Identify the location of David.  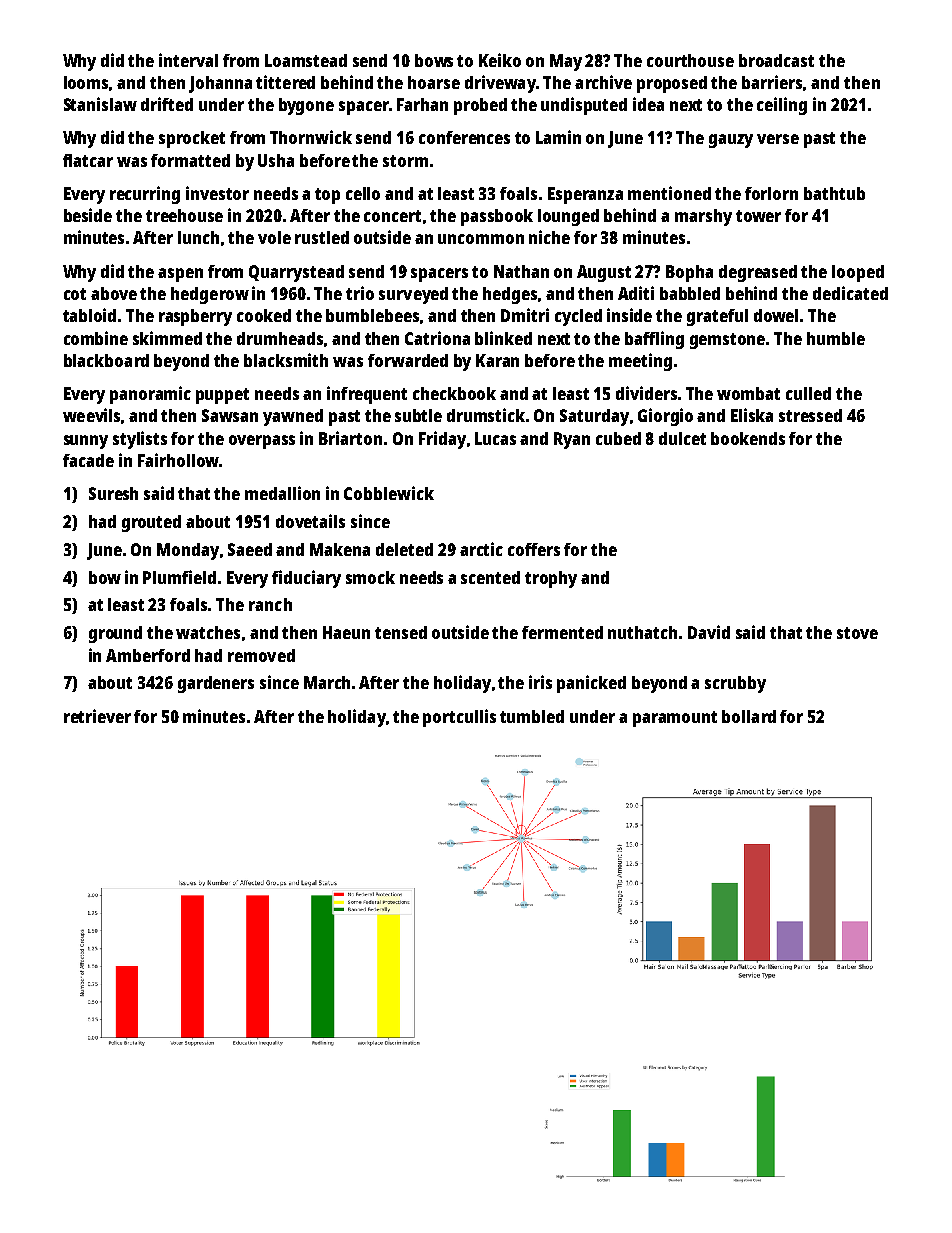
(709, 632).
